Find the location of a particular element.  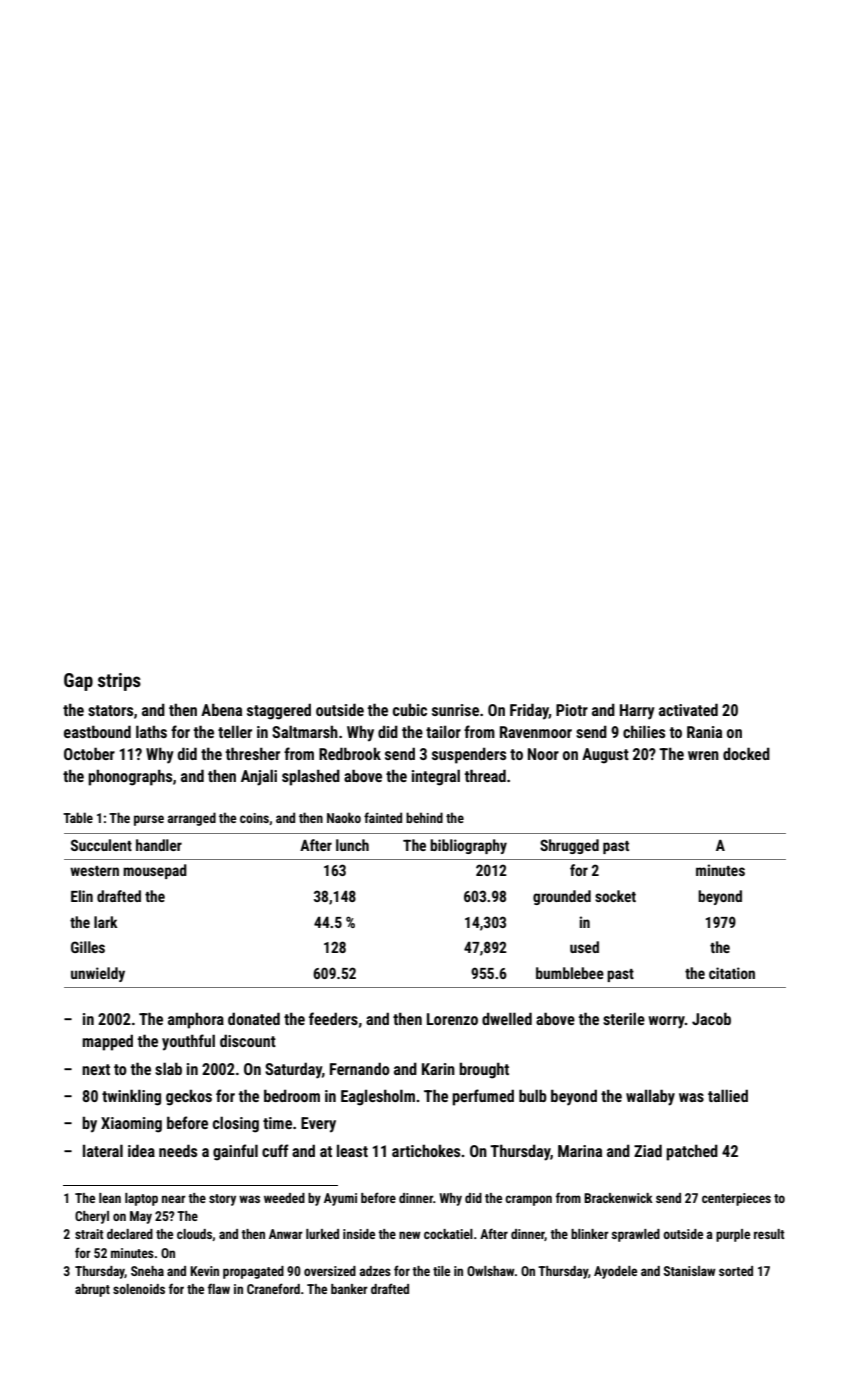

idea is located at coordinates (141, 1150).
